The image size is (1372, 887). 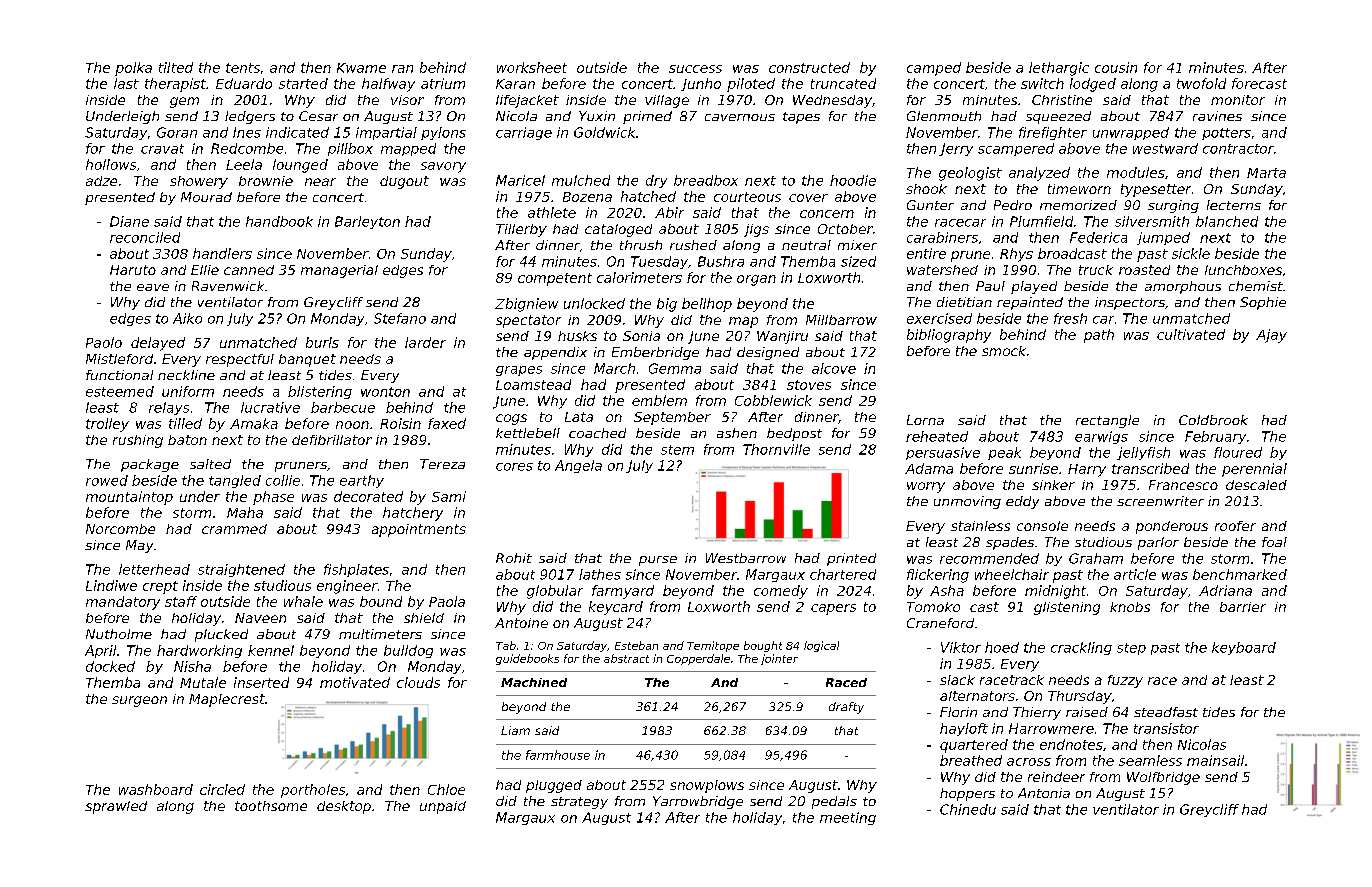 What do you see at coordinates (107, 480) in the page?
I see `rowed` at bounding box center [107, 480].
